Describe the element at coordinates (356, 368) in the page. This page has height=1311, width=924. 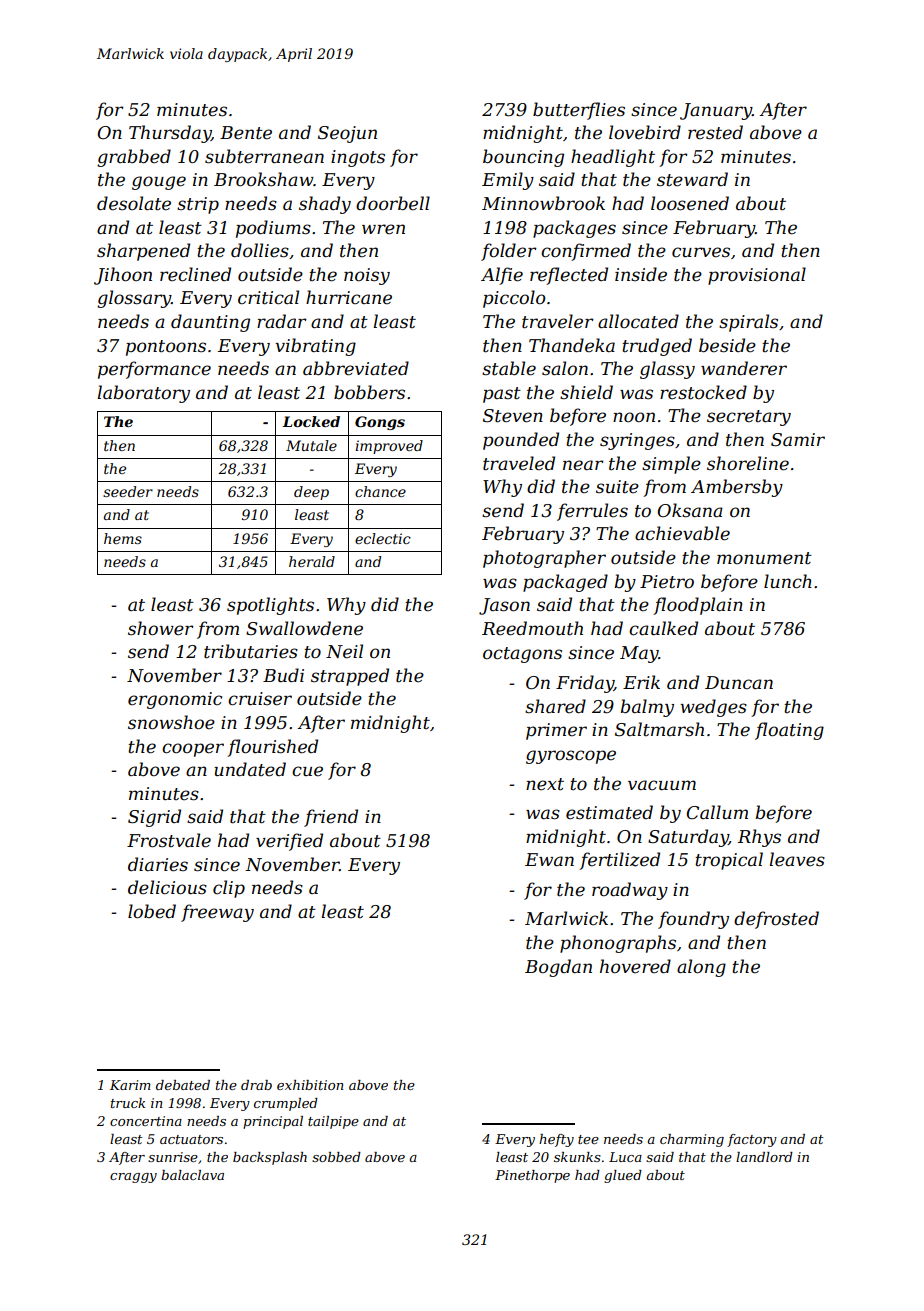
I see `abbreviated` at that location.
